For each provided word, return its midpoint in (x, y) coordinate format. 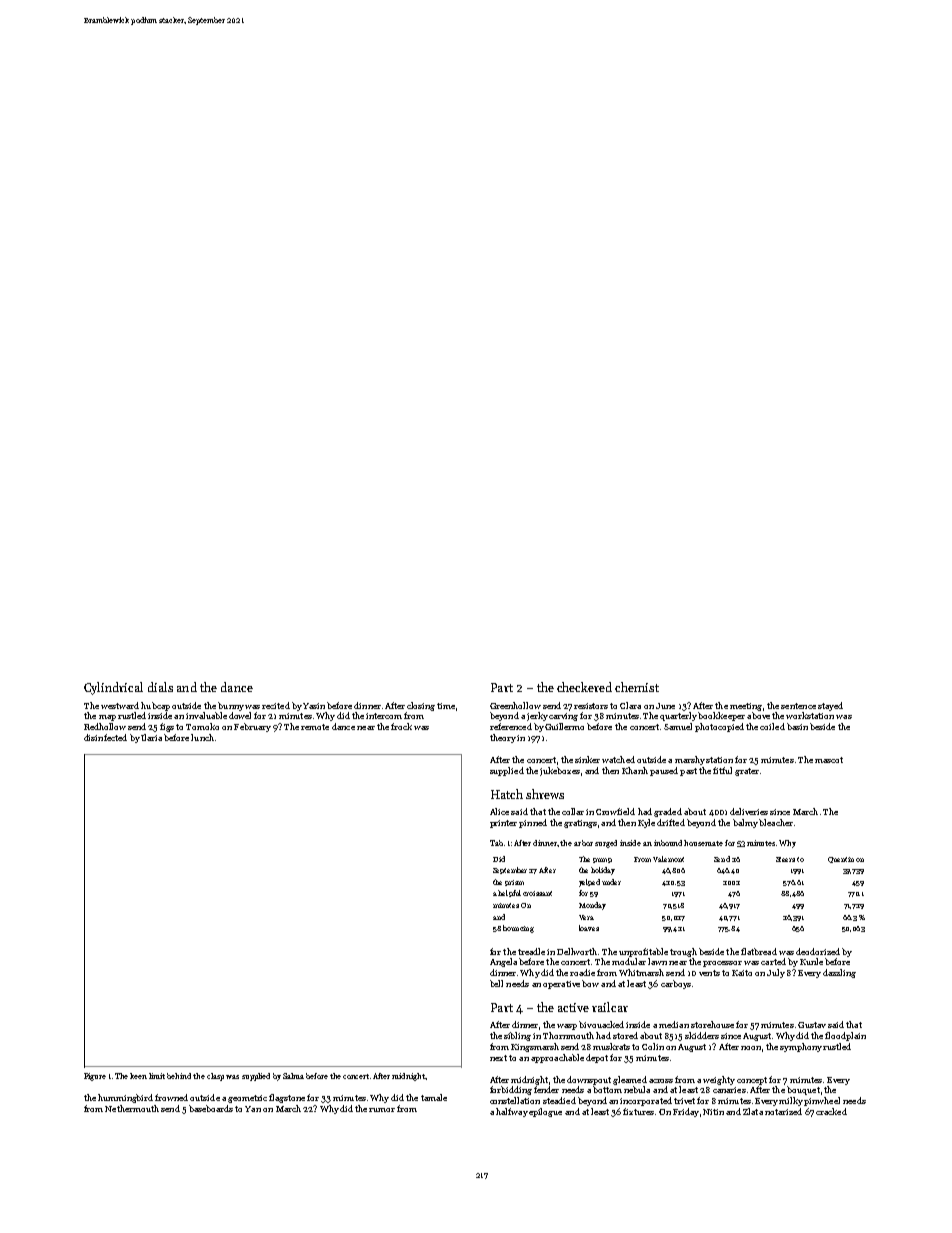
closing (421, 706)
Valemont (668, 859)
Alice (499, 811)
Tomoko (202, 726)
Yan (253, 1109)
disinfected (105, 737)
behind (179, 1076)
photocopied (719, 727)
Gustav (812, 1025)
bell (496, 983)
